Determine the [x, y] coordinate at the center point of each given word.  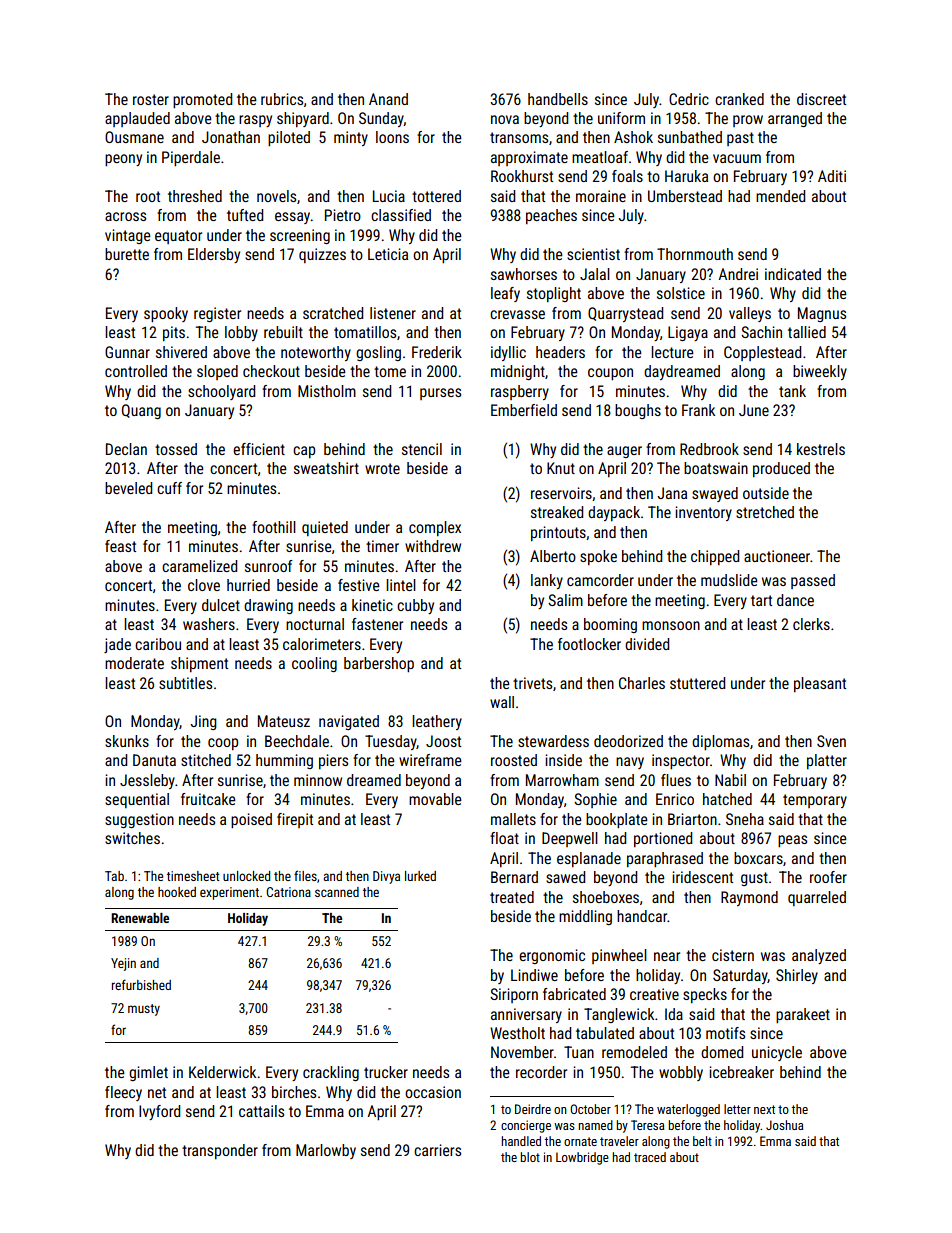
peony [123, 160]
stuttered [697, 683]
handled [521, 1141]
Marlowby [326, 1151]
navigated [349, 722]
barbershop [379, 664]
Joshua [784, 1125]
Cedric [689, 99]
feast [120, 546]
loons [392, 137]
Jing [203, 722]
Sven [831, 741]
